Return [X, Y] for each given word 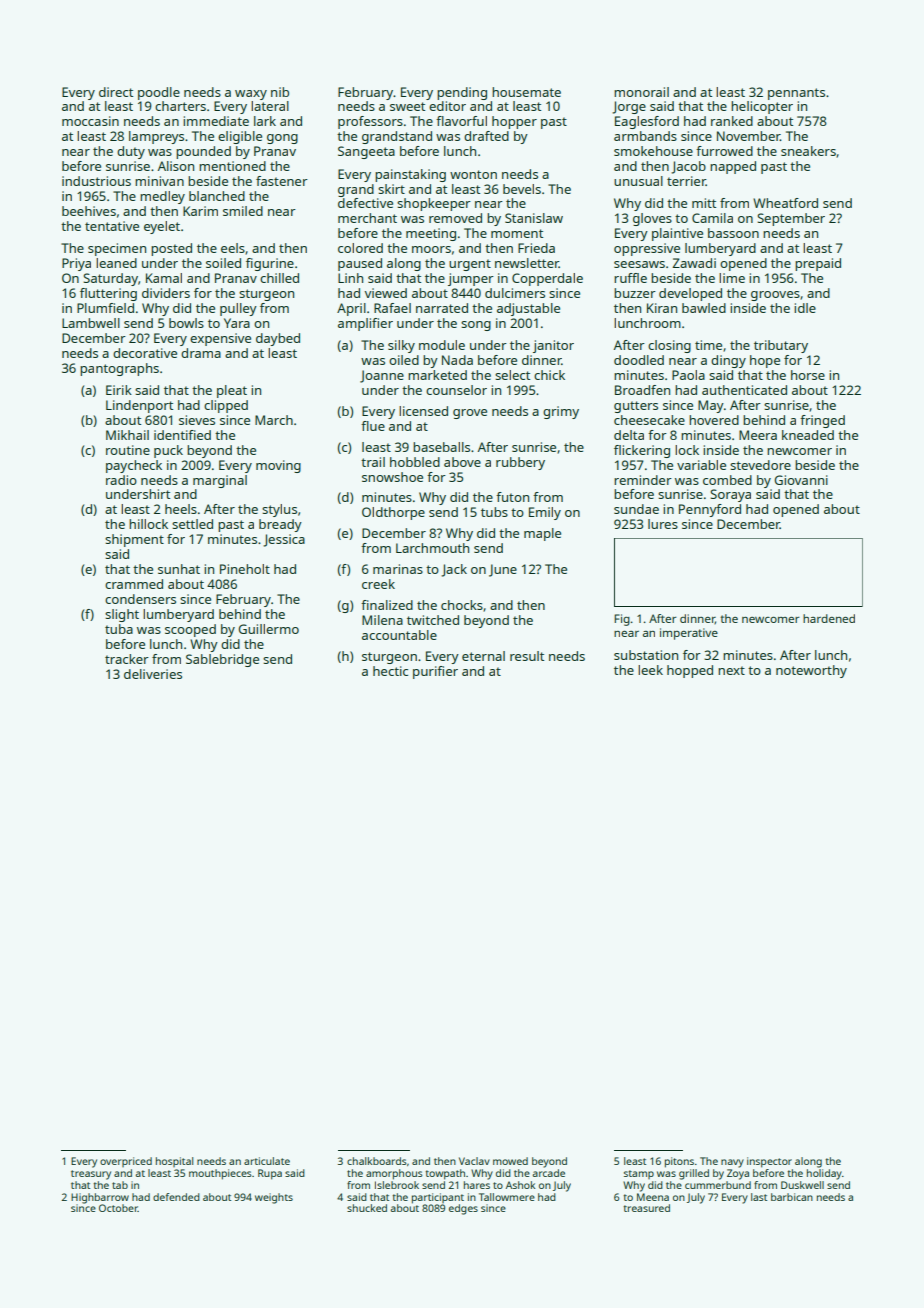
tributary [781, 346]
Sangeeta [366, 152]
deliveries [153, 674]
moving [278, 466]
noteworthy [811, 671]
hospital [174, 1162]
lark [265, 121]
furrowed [724, 151]
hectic [390, 671]
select [512, 375]
